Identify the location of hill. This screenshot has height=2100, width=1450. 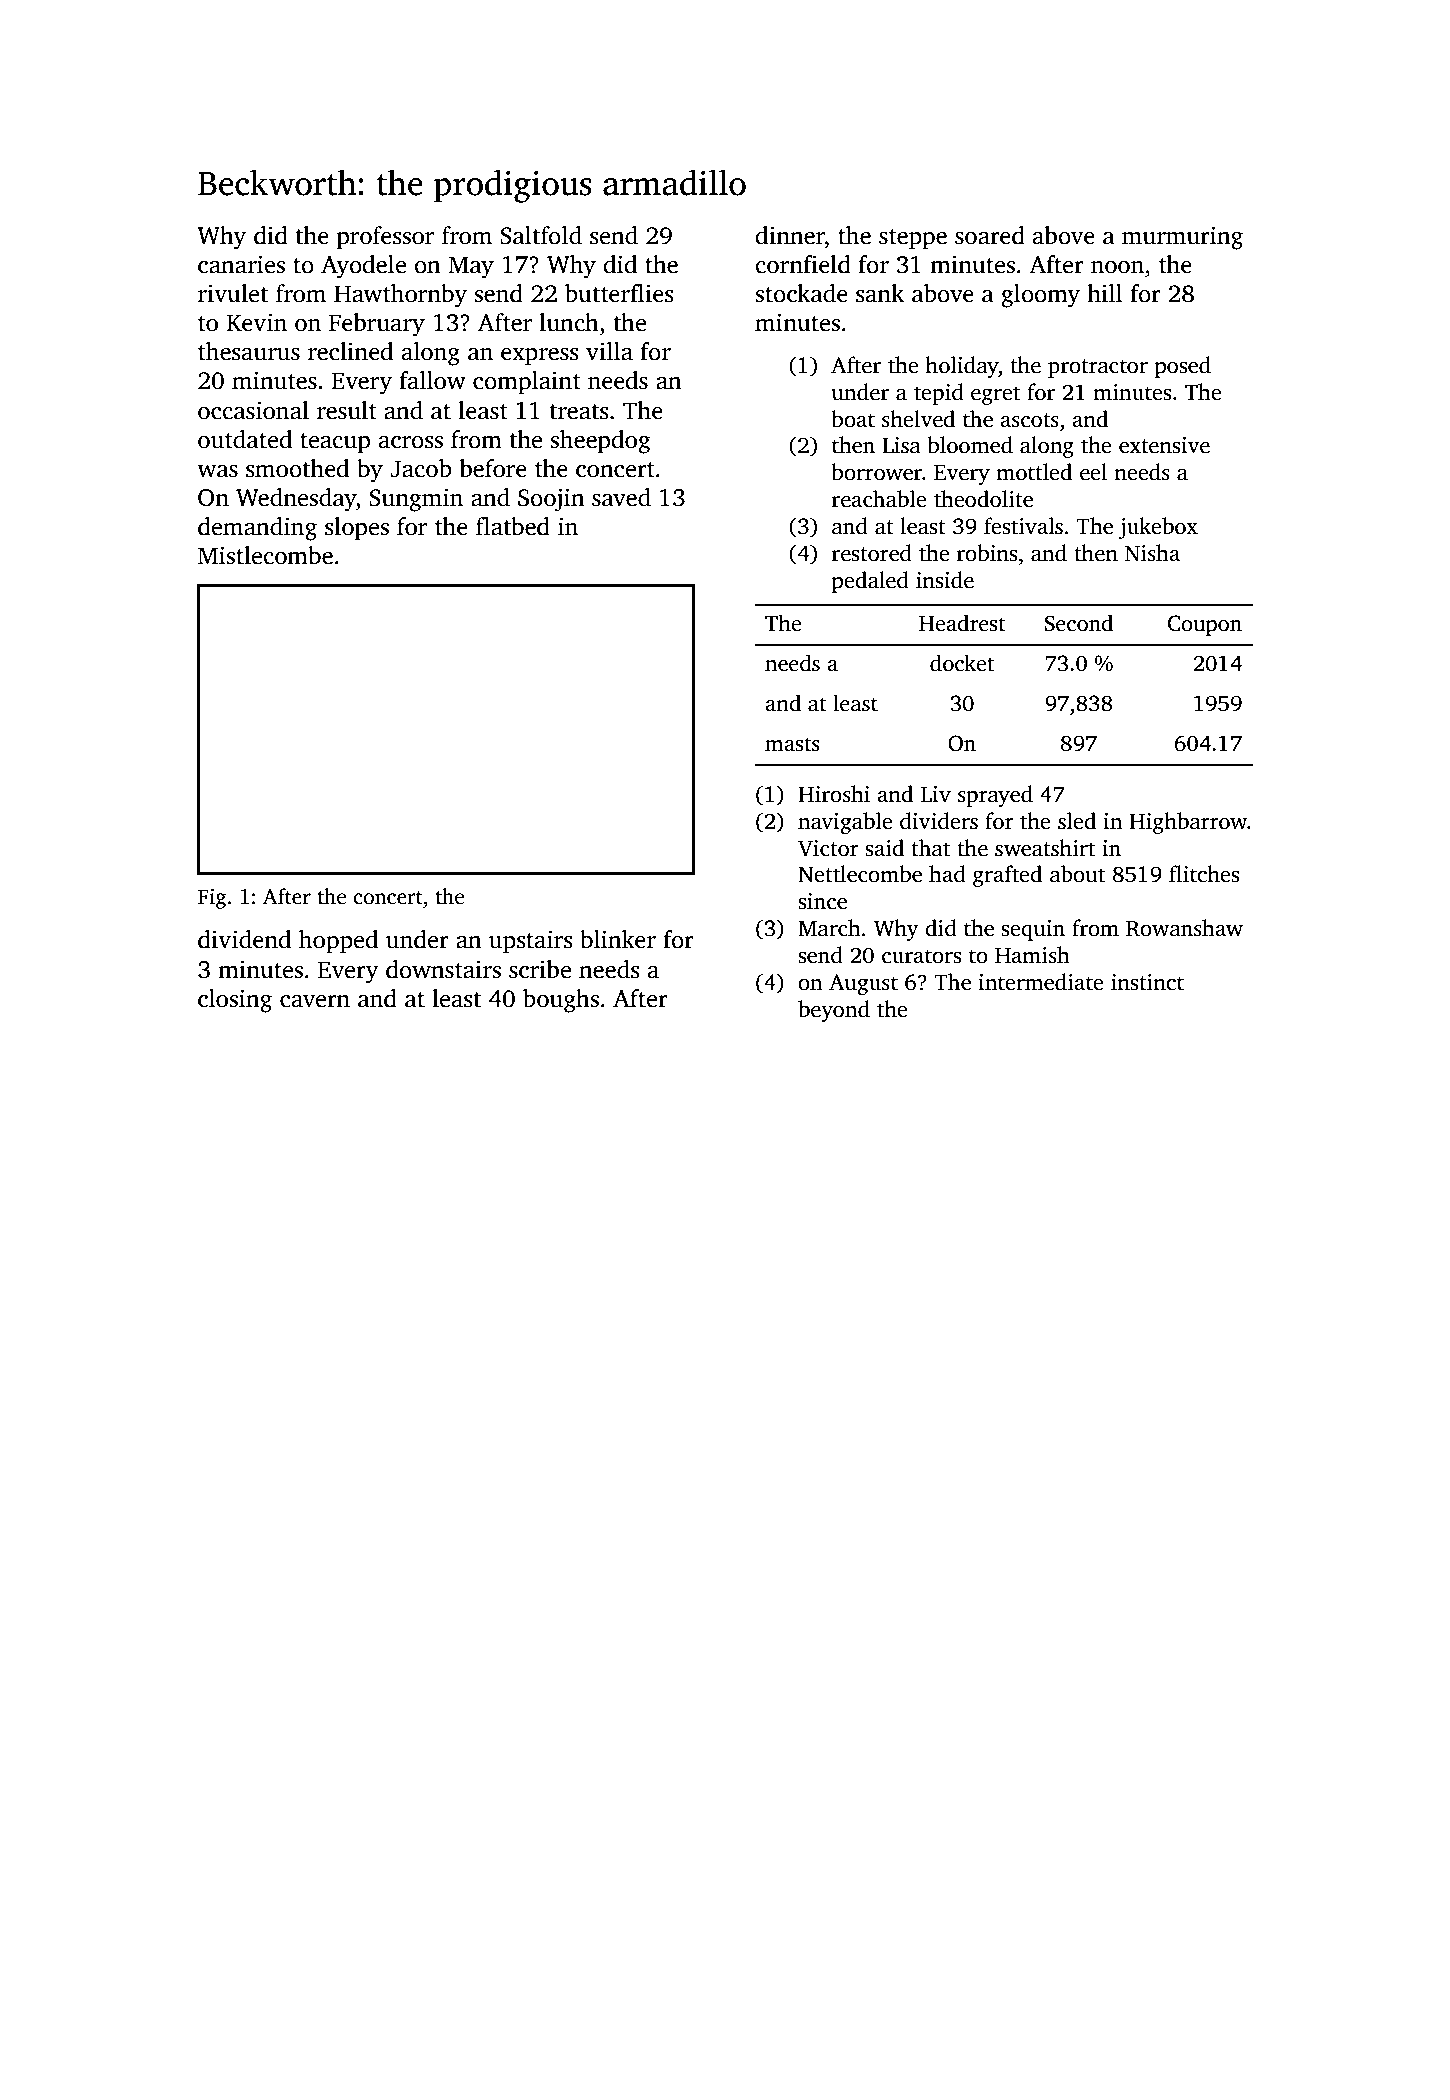
(1105, 293).
